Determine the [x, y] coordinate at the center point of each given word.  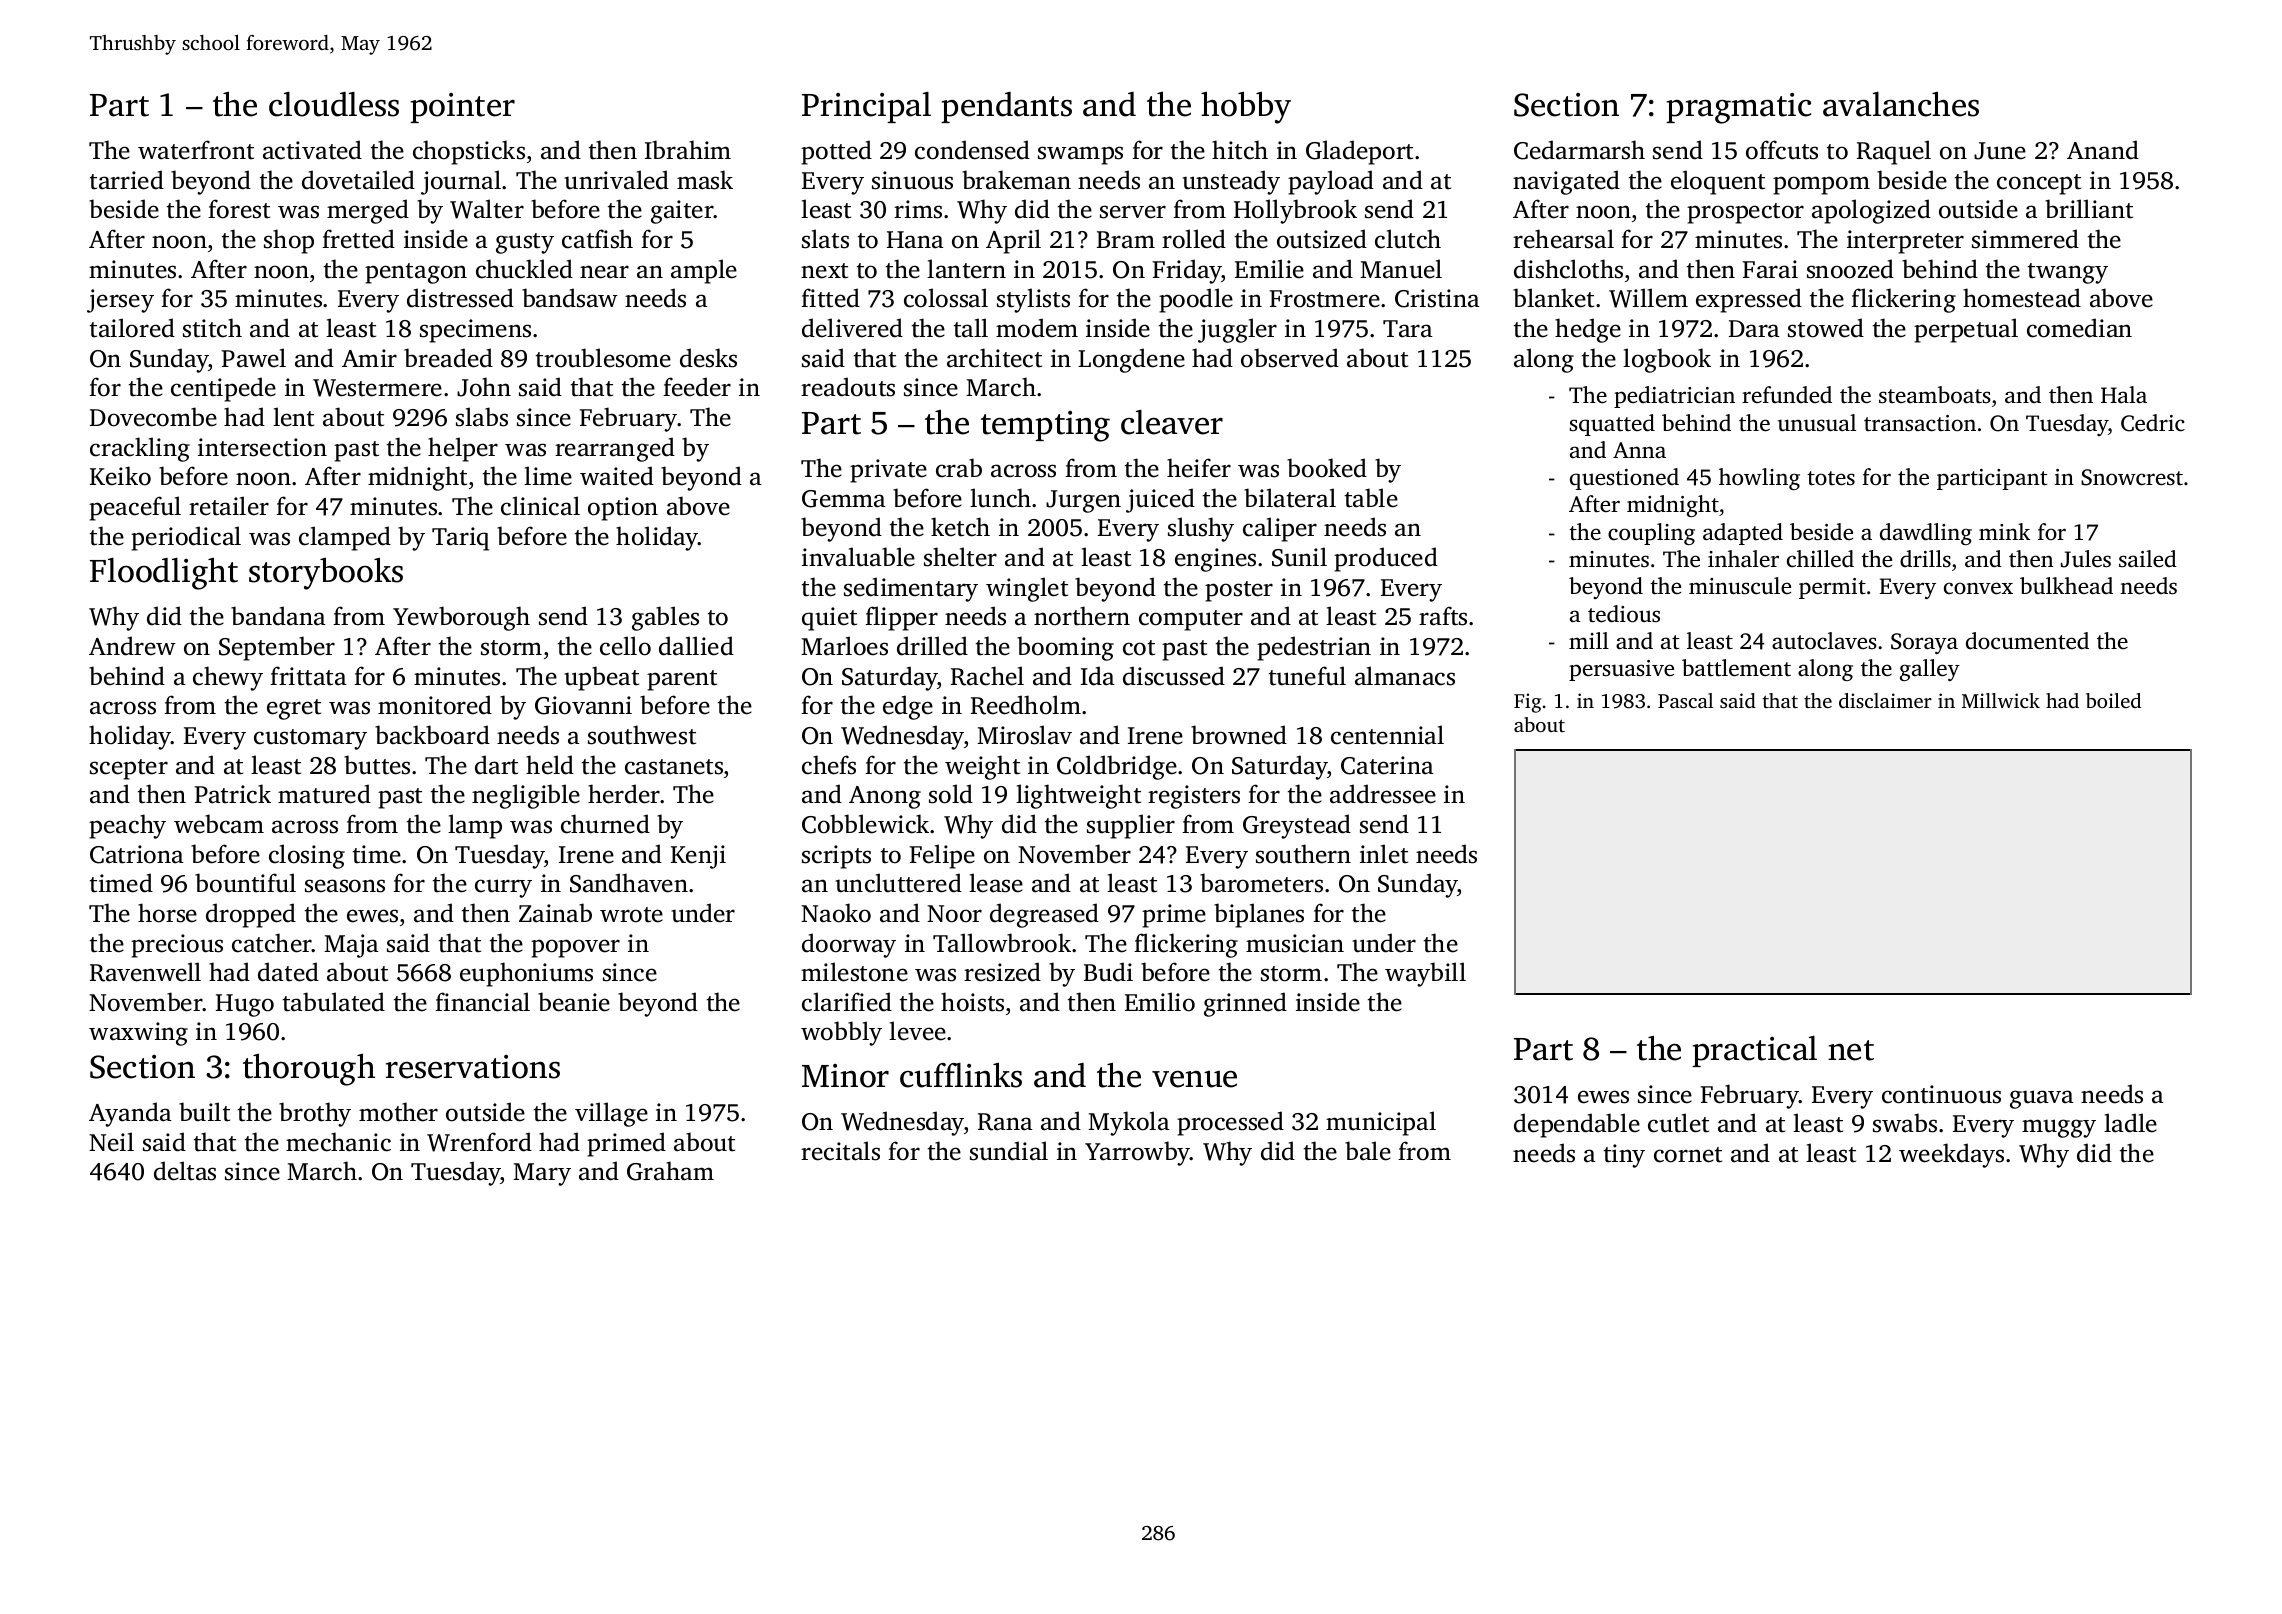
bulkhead [2066, 585]
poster [1239, 591]
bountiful [245, 883]
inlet [1384, 854]
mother [398, 1112]
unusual [1817, 423]
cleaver [1172, 422]
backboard [432, 735]
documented [2027, 641]
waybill [1425, 974]
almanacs [1405, 676]
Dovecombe [153, 417]
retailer [229, 506]
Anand [2103, 150]
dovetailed [358, 180]
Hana [915, 240]
